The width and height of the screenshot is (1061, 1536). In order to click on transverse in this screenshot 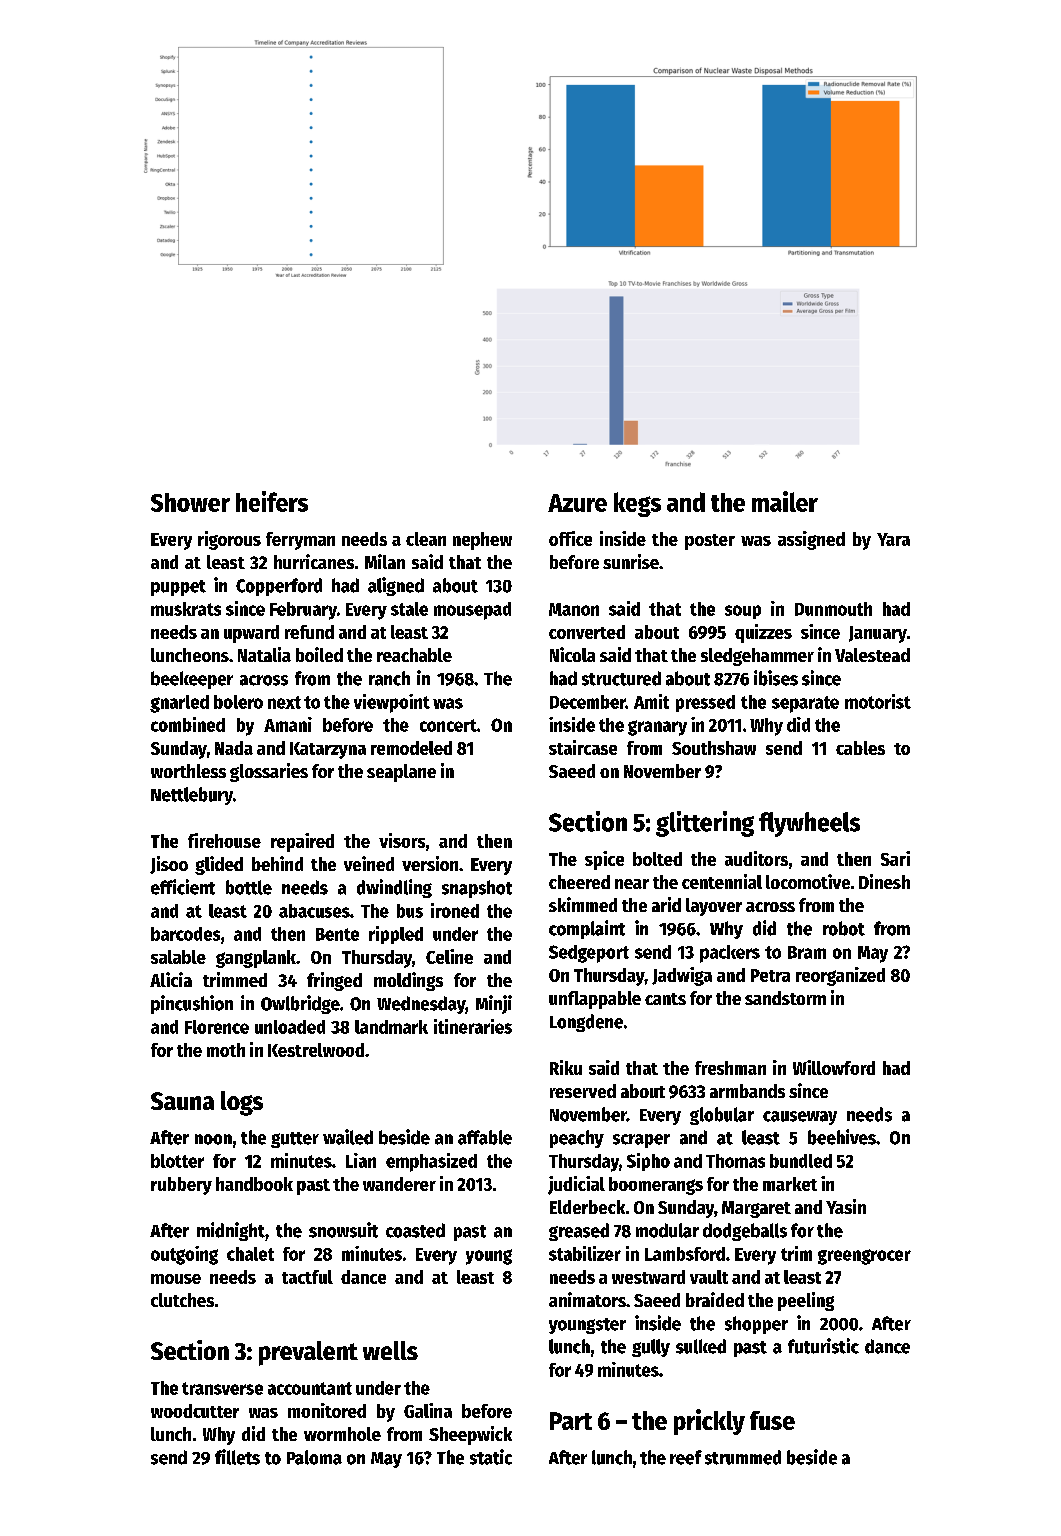, I will do `click(222, 1388)`.
